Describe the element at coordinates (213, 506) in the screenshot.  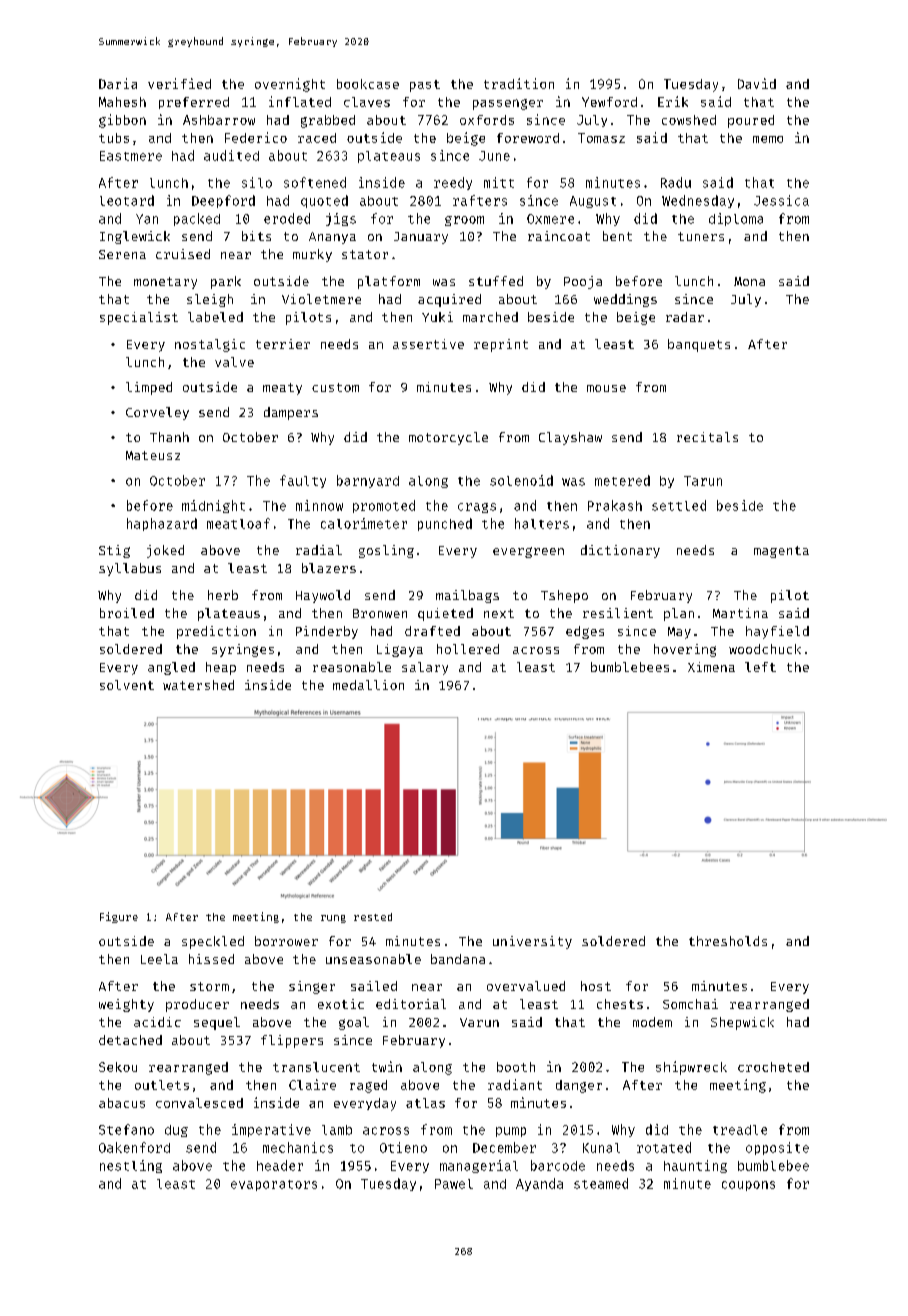
I see `midnight` at that location.
